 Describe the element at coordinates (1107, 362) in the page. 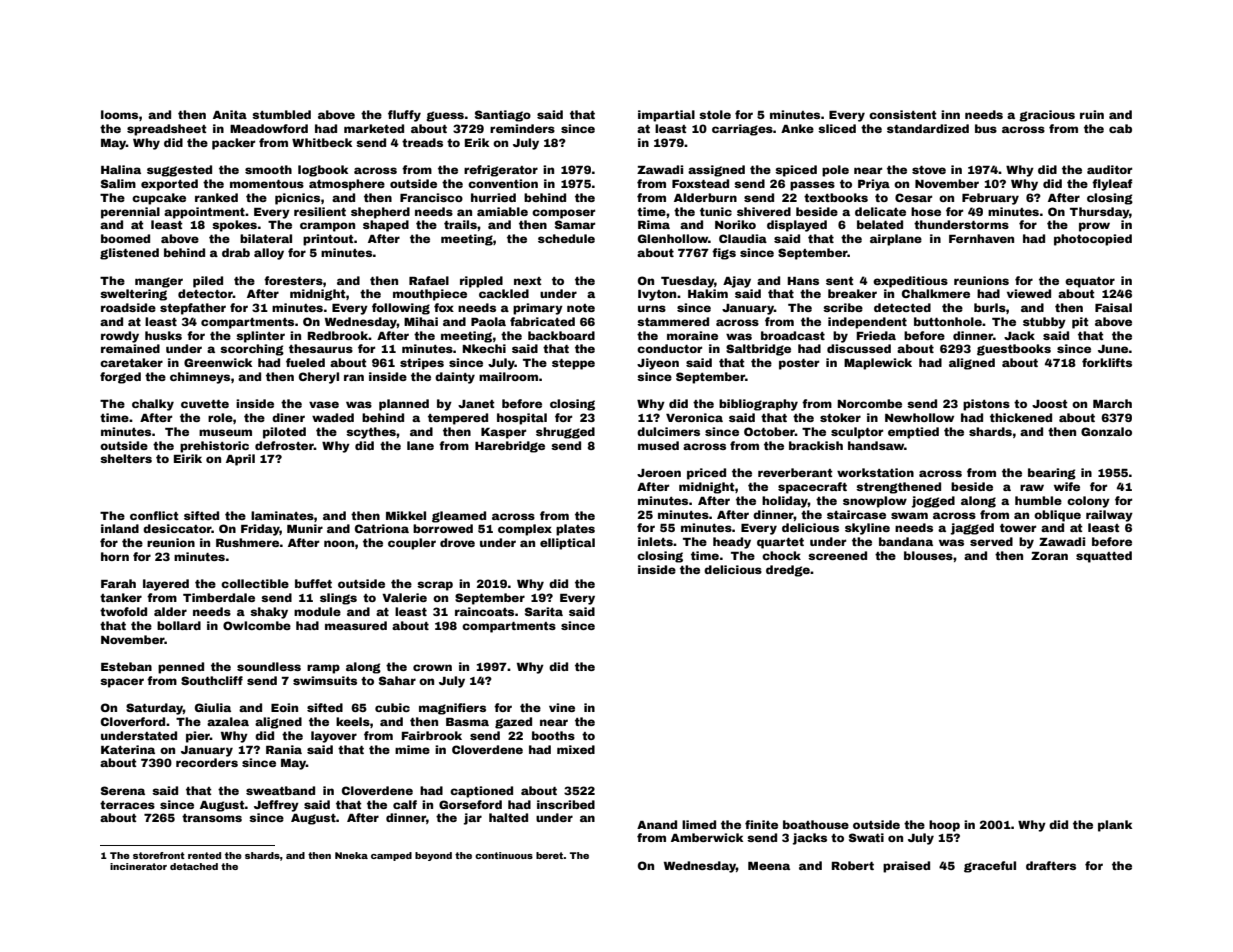

I see `forklifts` at that location.
